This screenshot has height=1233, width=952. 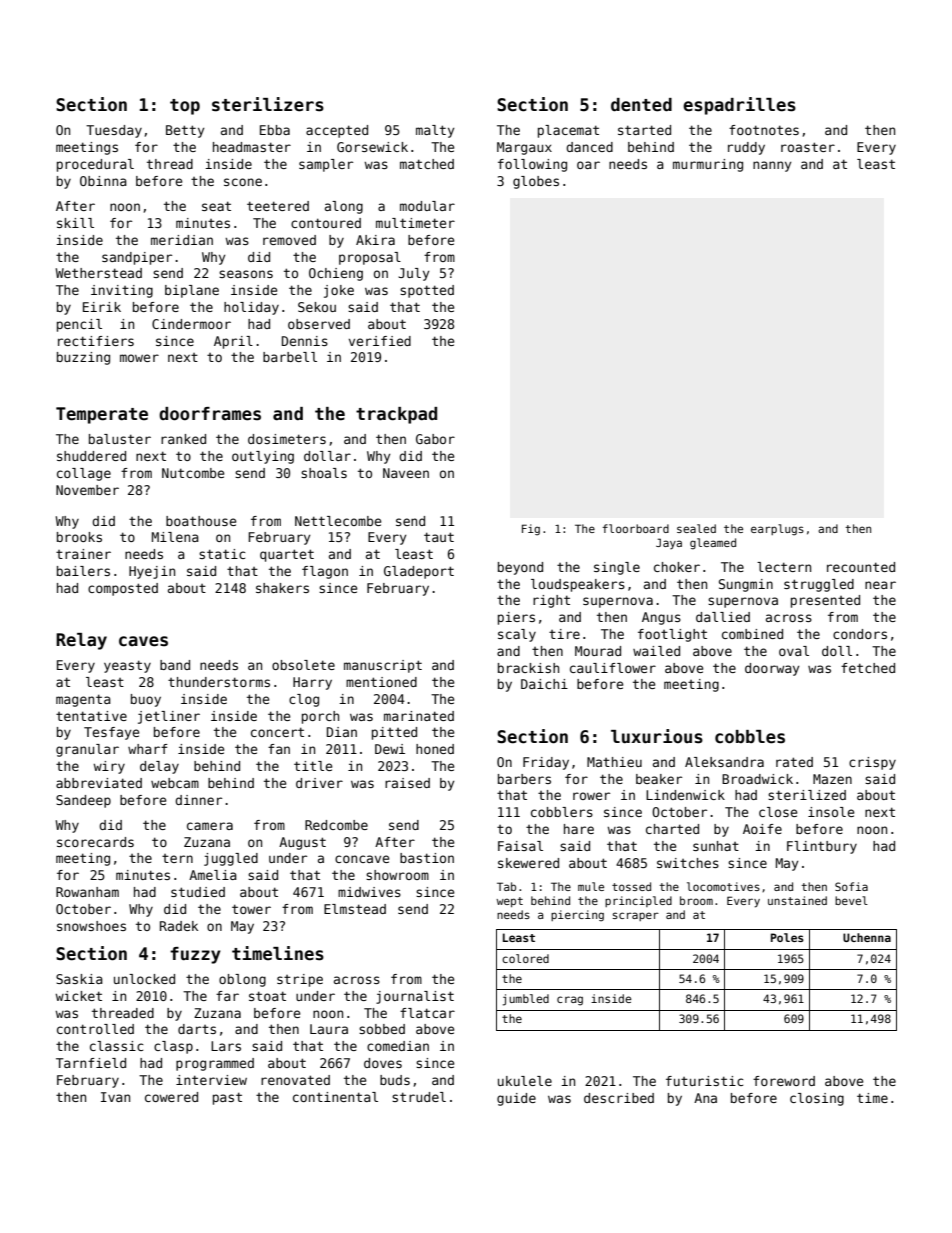 I want to click on darts, so click(x=197, y=1029).
